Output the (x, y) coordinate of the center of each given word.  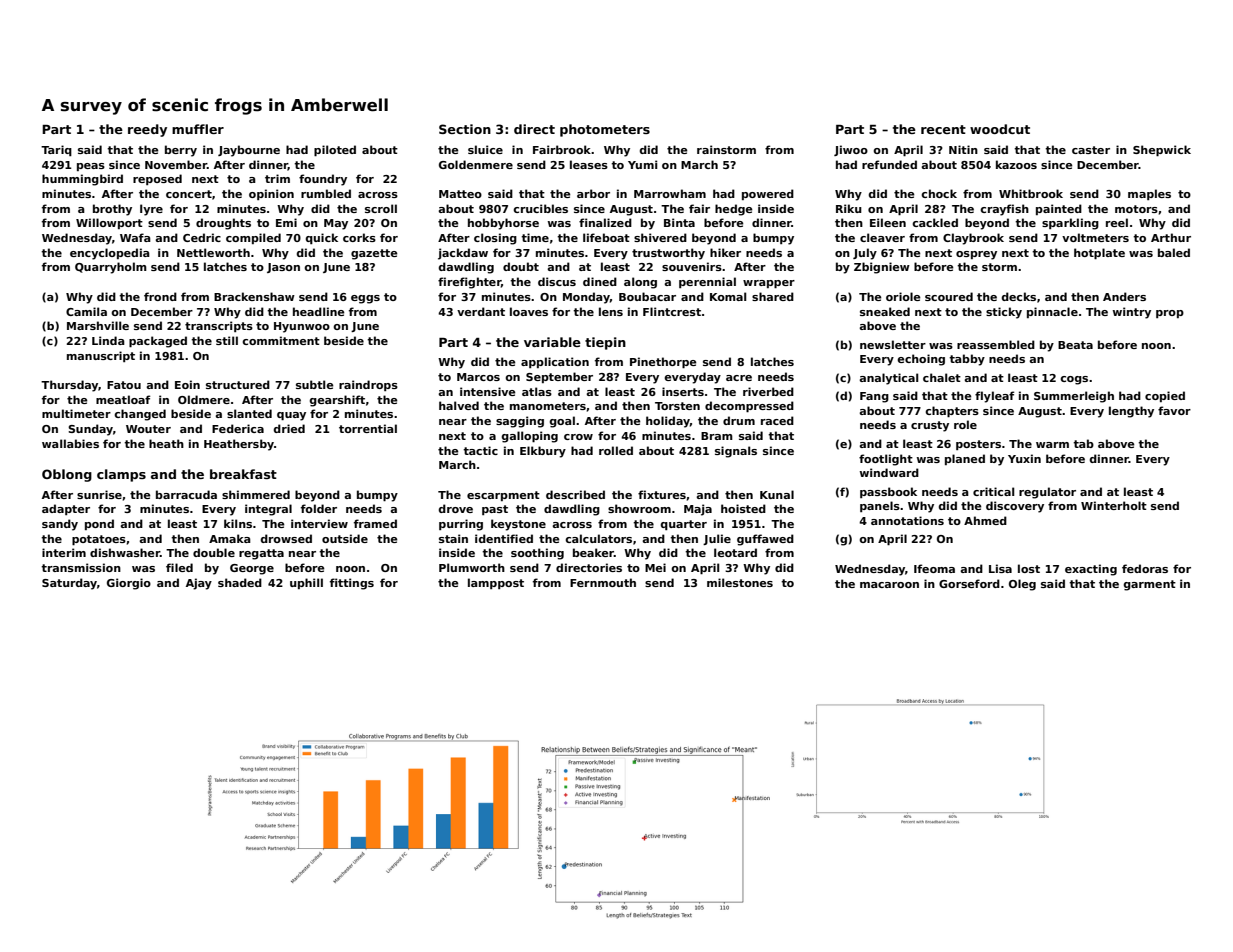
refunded (889, 164)
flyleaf (994, 397)
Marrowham (670, 193)
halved (459, 405)
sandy (60, 525)
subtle (315, 384)
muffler (198, 129)
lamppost (496, 583)
